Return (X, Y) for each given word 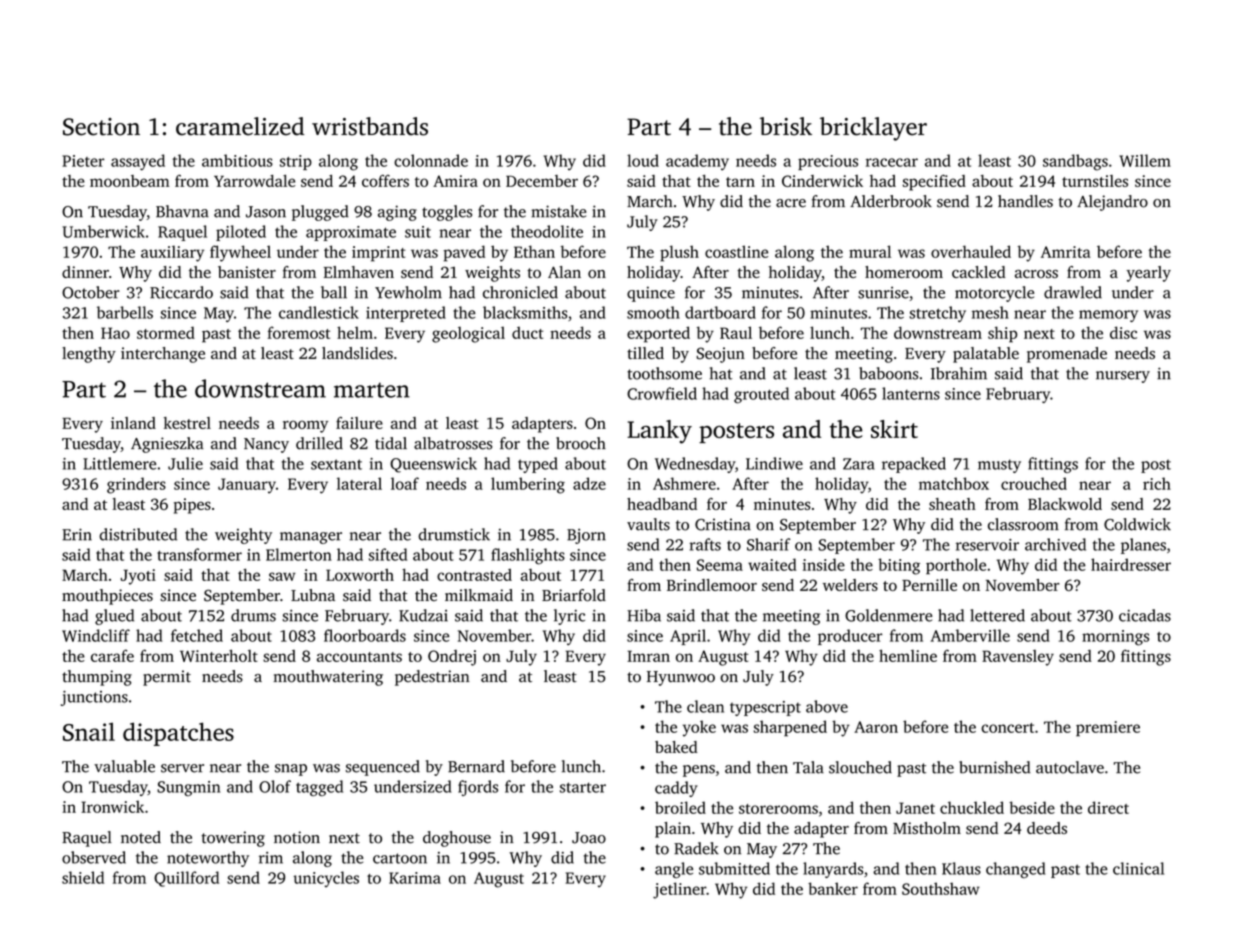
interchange (163, 355)
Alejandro (1112, 203)
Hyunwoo (681, 678)
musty (999, 466)
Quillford (186, 879)
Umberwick (103, 231)
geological (468, 334)
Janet (915, 808)
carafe (112, 655)
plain (673, 830)
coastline (736, 251)
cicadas (1145, 615)
